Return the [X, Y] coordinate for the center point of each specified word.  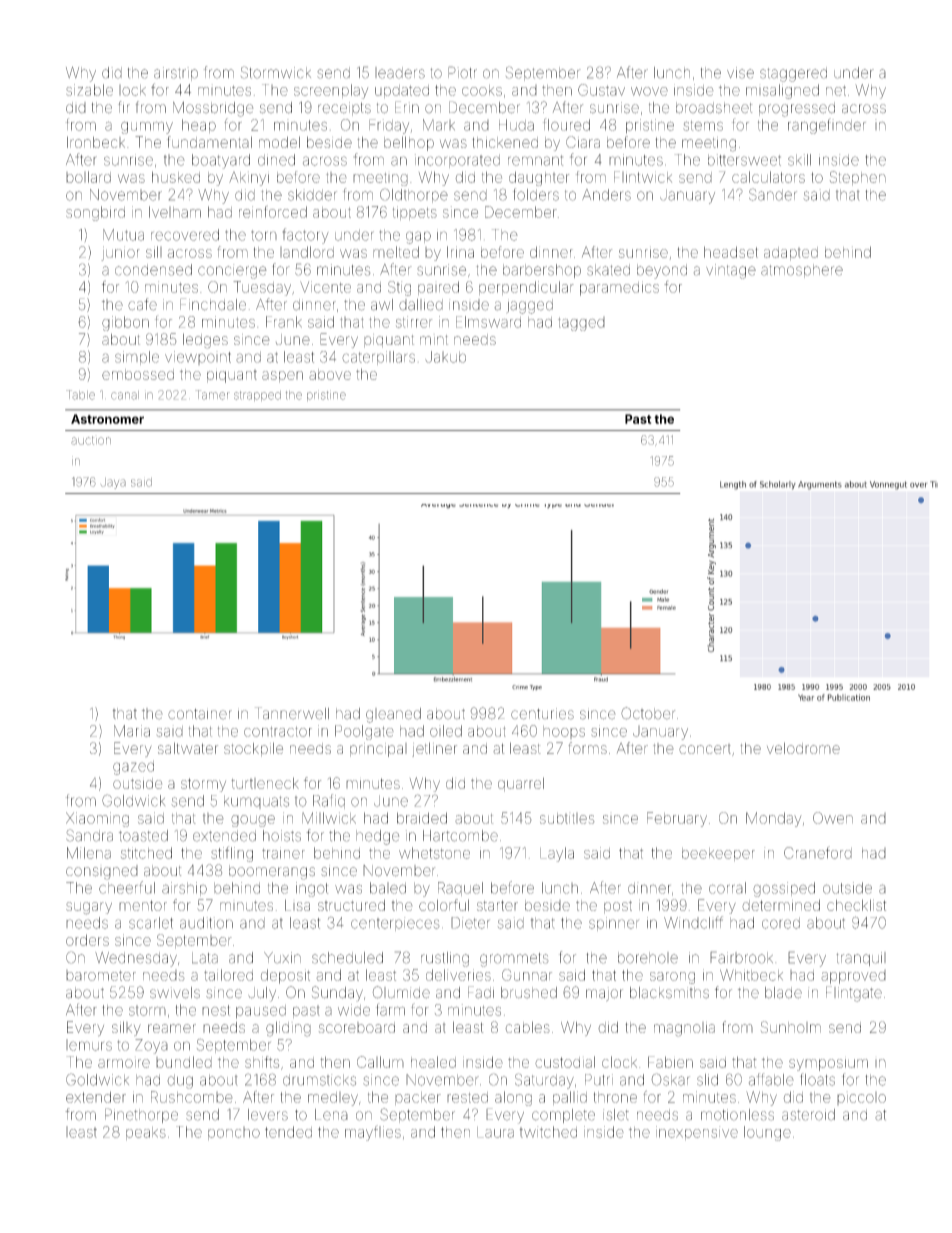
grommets [514, 960]
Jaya [113, 483]
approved [853, 977]
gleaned [393, 715]
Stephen [858, 178]
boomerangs [272, 872]
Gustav [601, 90]
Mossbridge [213, 109]
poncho [234, 1133]
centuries [542, 714]
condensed [153, 270]
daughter [539, 178]
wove [649, 91]
